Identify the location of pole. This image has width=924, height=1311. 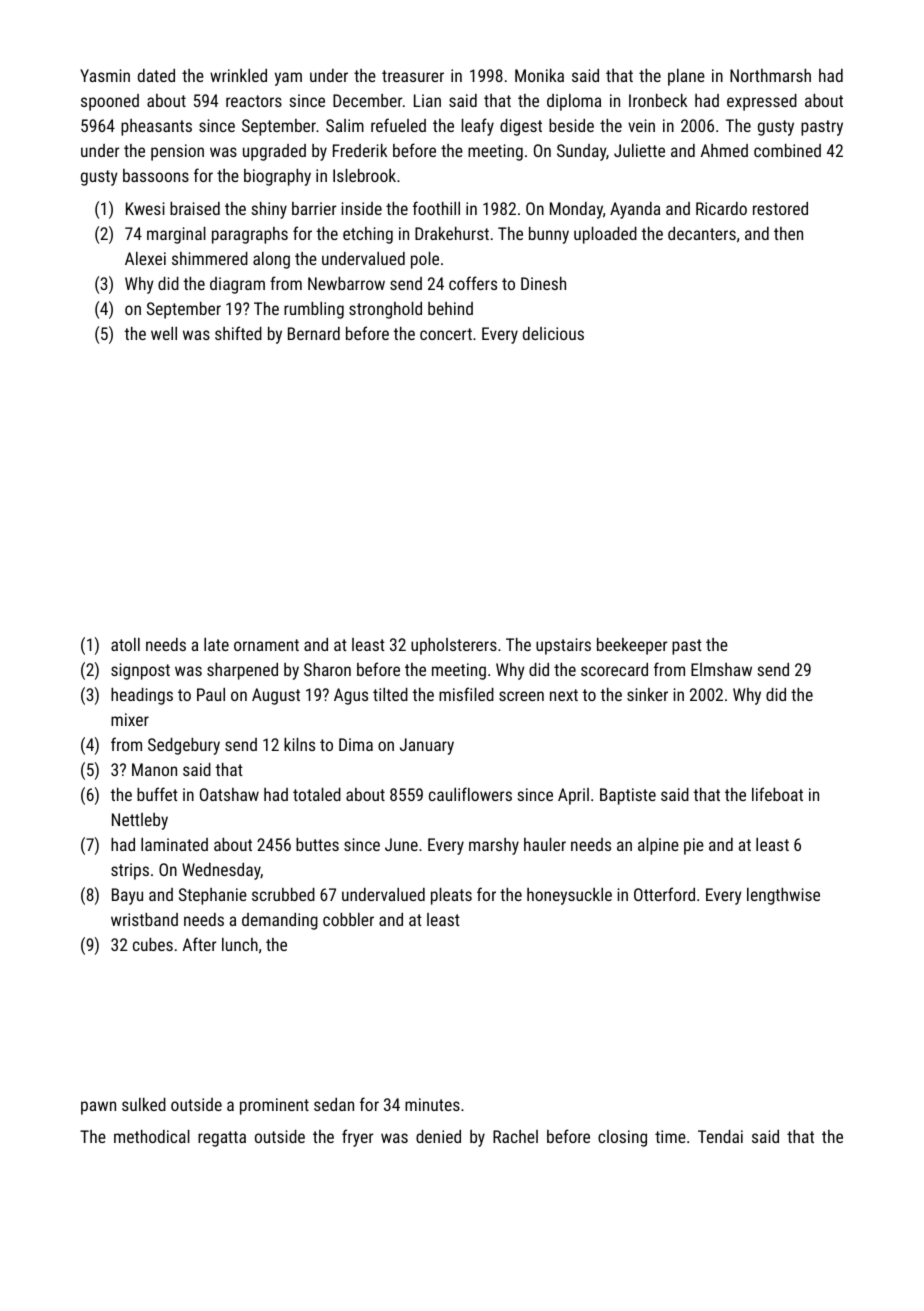
(425, 260).
